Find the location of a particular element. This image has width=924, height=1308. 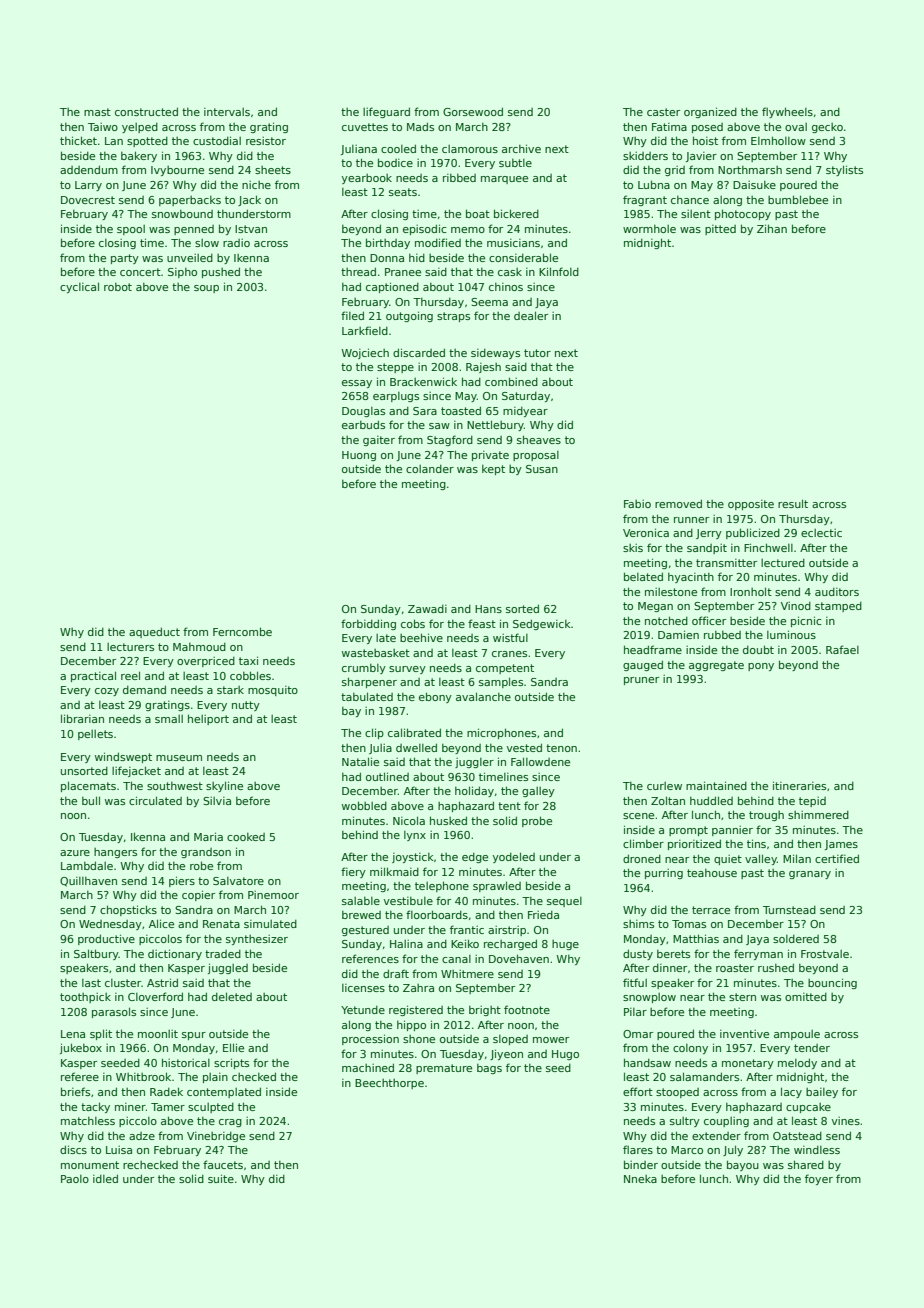

Zawadi is located at coordinates (427, 609).
